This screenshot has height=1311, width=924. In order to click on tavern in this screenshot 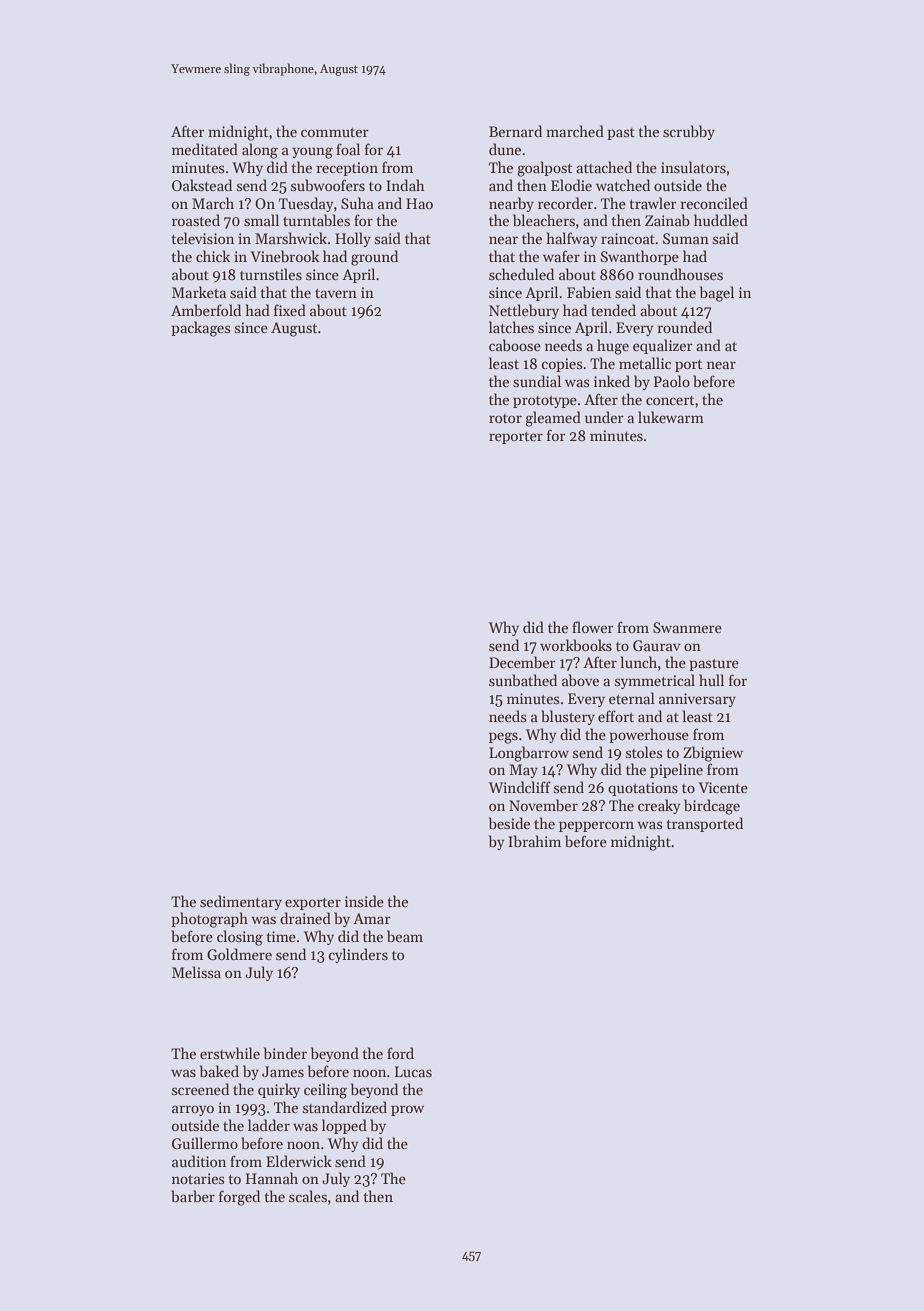, I will do `click(336, 293)`.
